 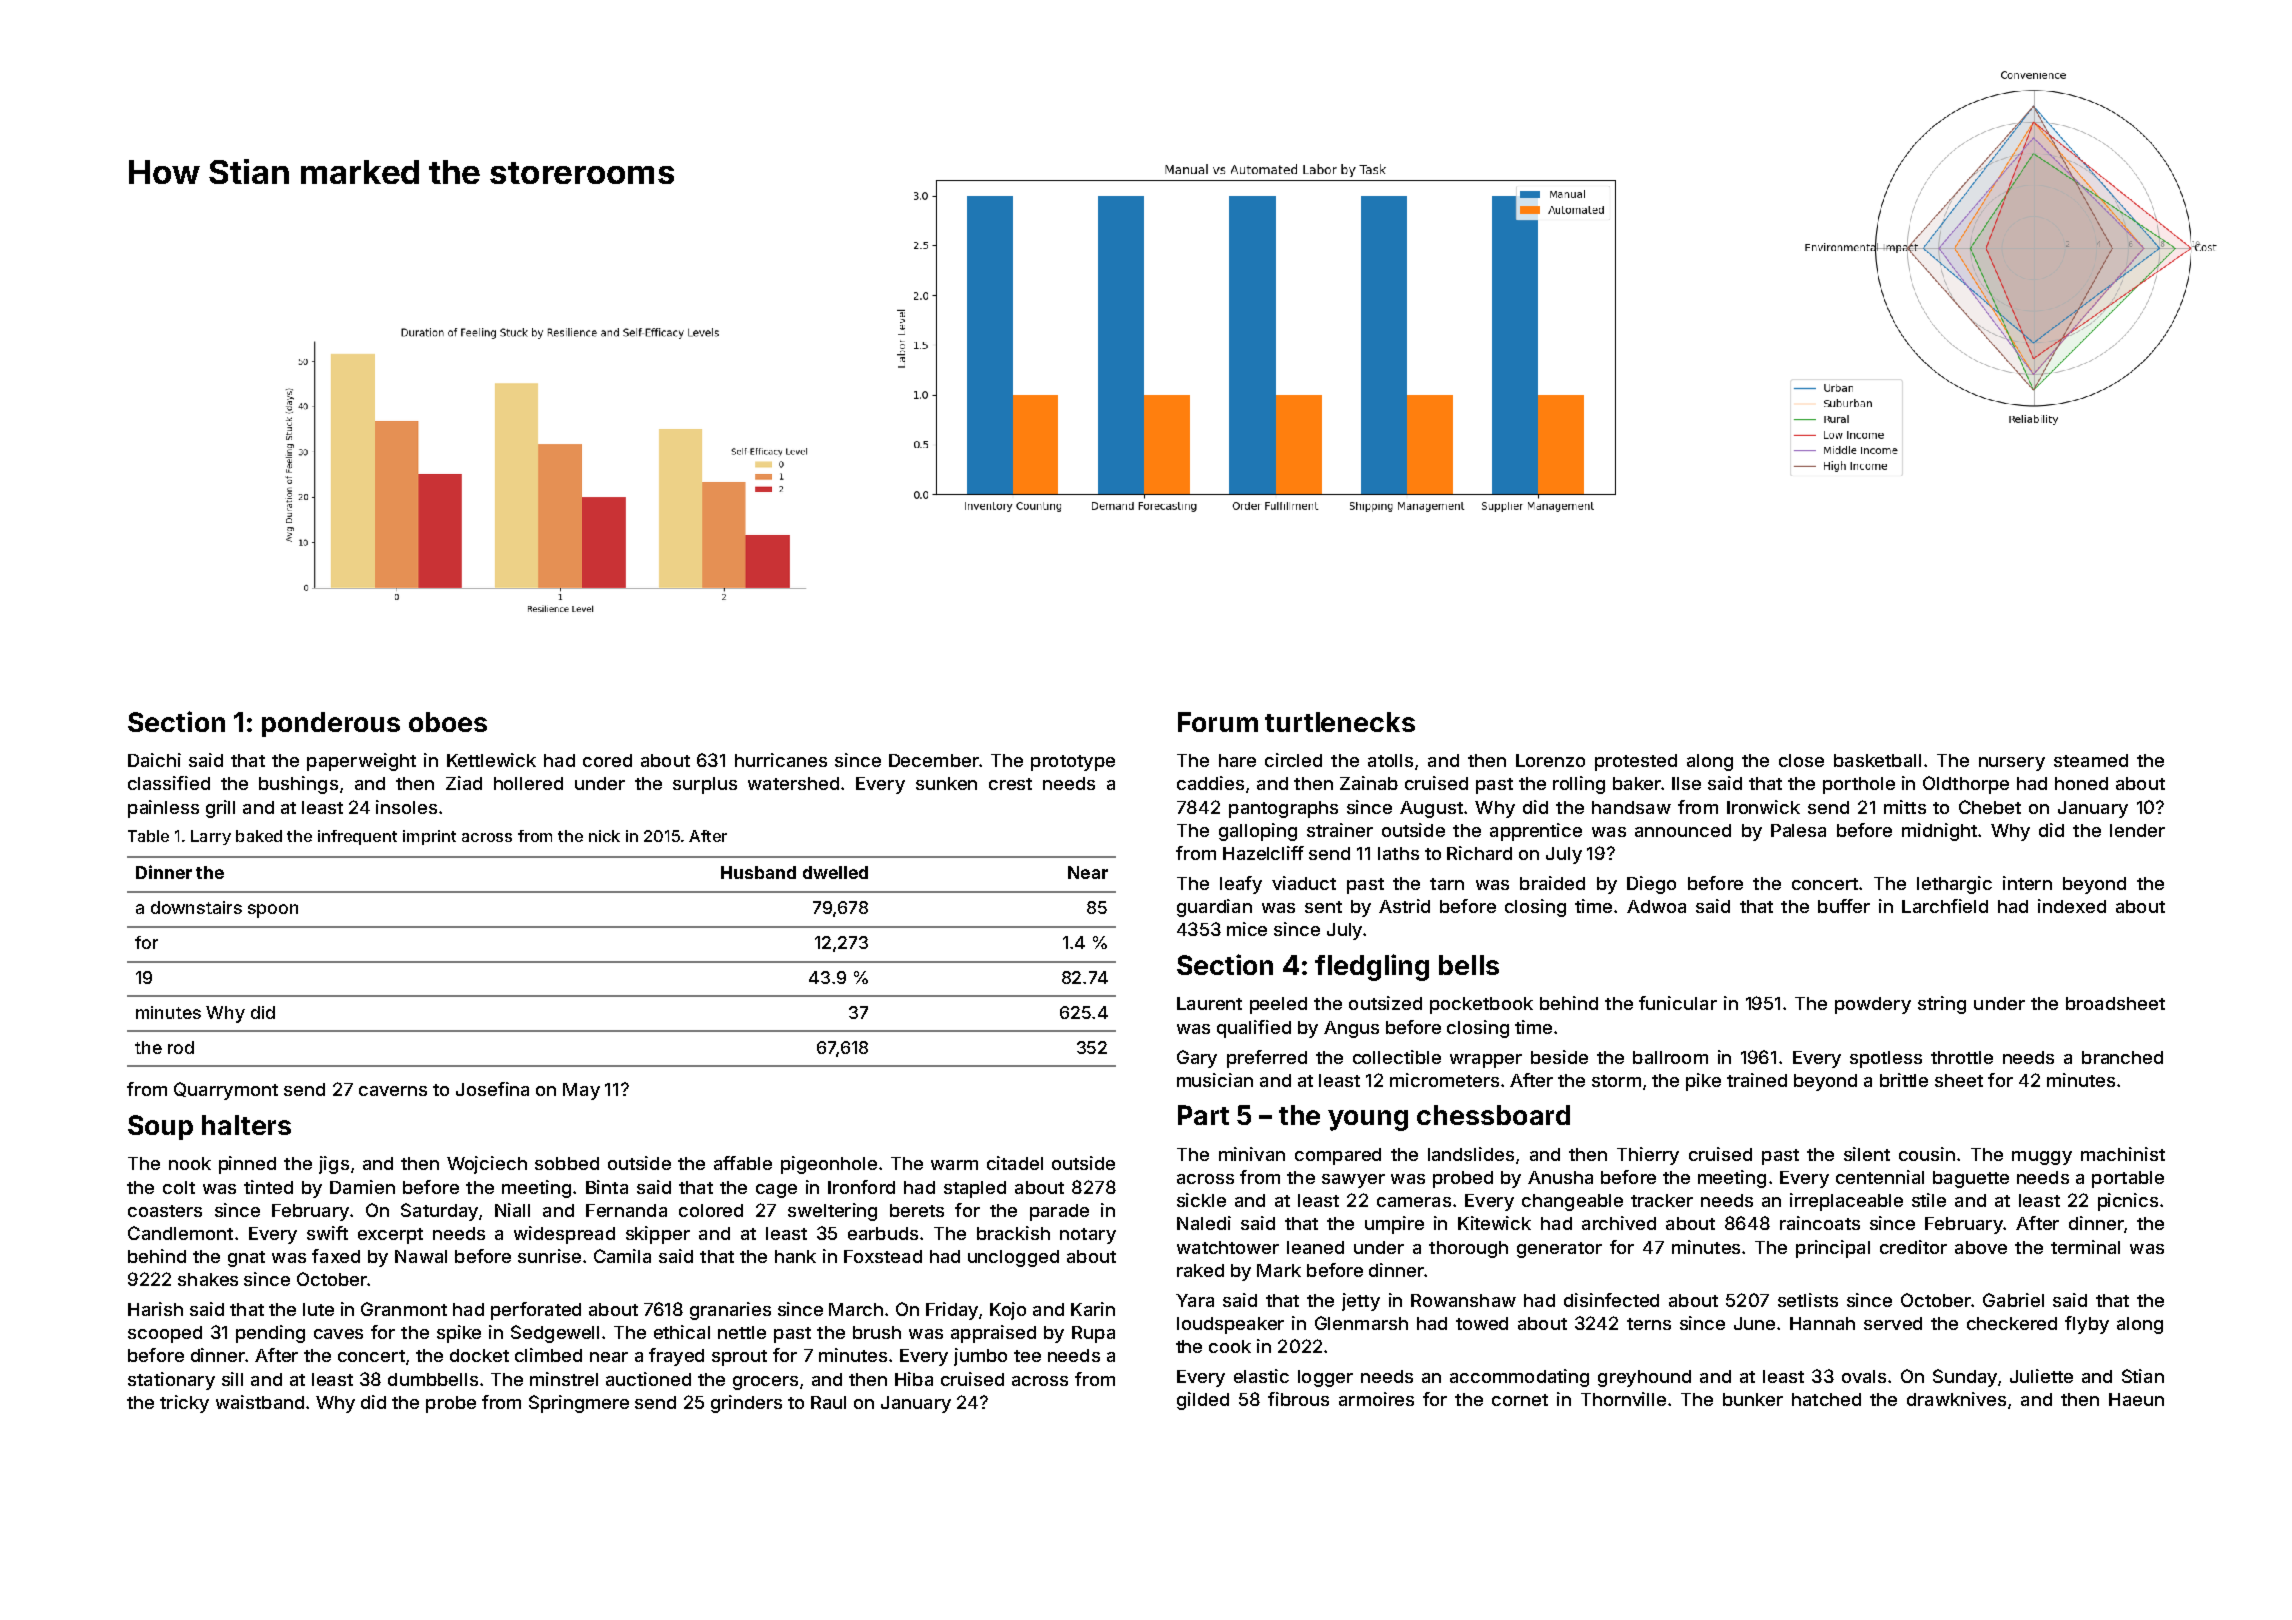 What do you see at coordinates (448, 722) in the screenshot?
I see `oboes` at bounding box center [448, 722].
